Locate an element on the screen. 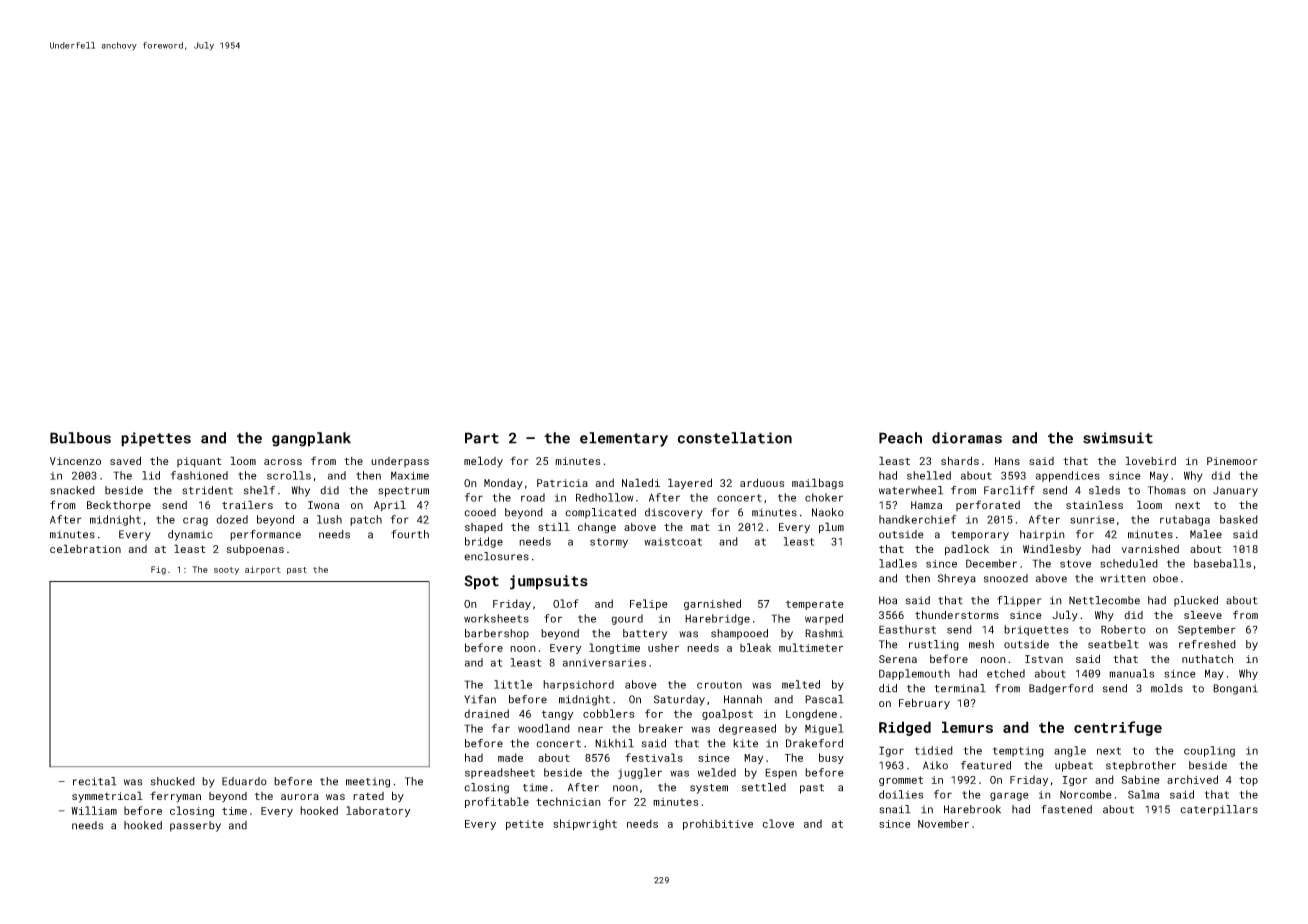  barbershop is located at coordinates (497, 634).
